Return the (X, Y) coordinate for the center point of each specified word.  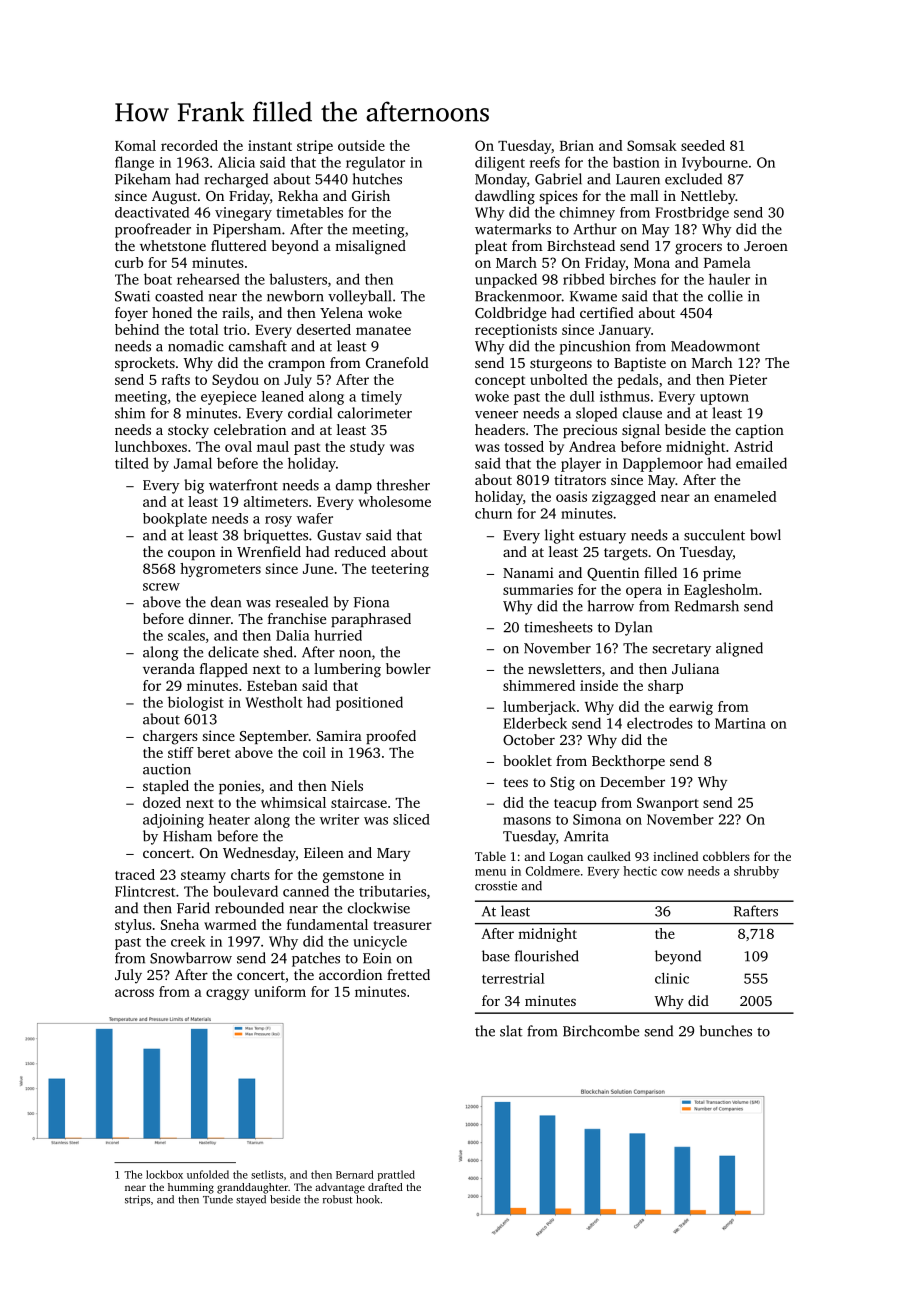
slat (511, 1031)
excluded (693, 179)
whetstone (173, 245)
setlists (267, 1174)
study (367, 448)
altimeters (276, 501)
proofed (391, 737)
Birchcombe (601, 1031)
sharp (665, 687)
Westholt (273, 702)
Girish (371, 195)
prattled (396, 1175)
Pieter (748, 379)
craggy (227, 994)
